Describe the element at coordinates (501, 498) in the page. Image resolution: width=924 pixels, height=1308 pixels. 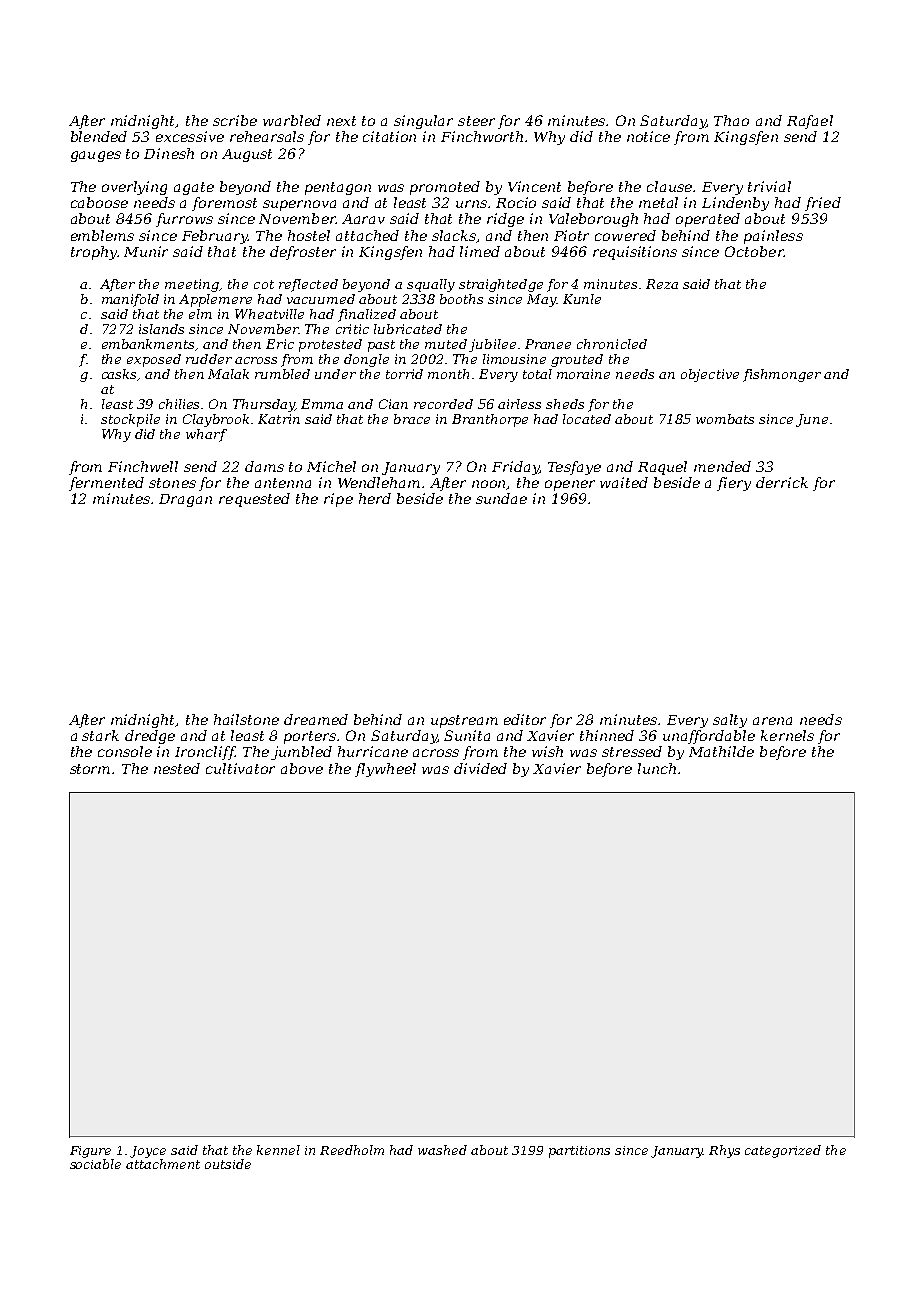
I see `sundae` at that location.
